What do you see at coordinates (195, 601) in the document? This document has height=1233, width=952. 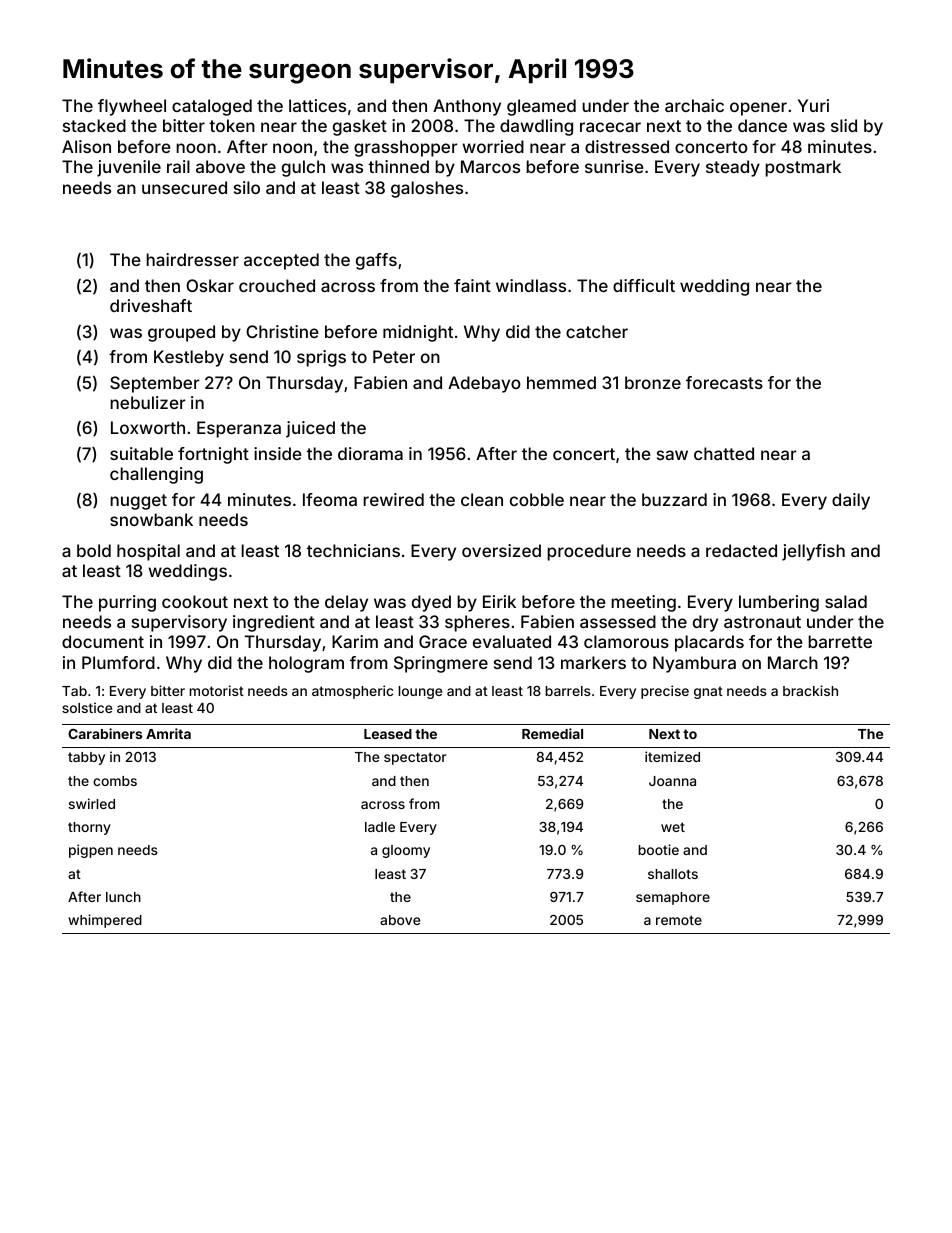 I see `cookout` at bounding box center [195, 601].
